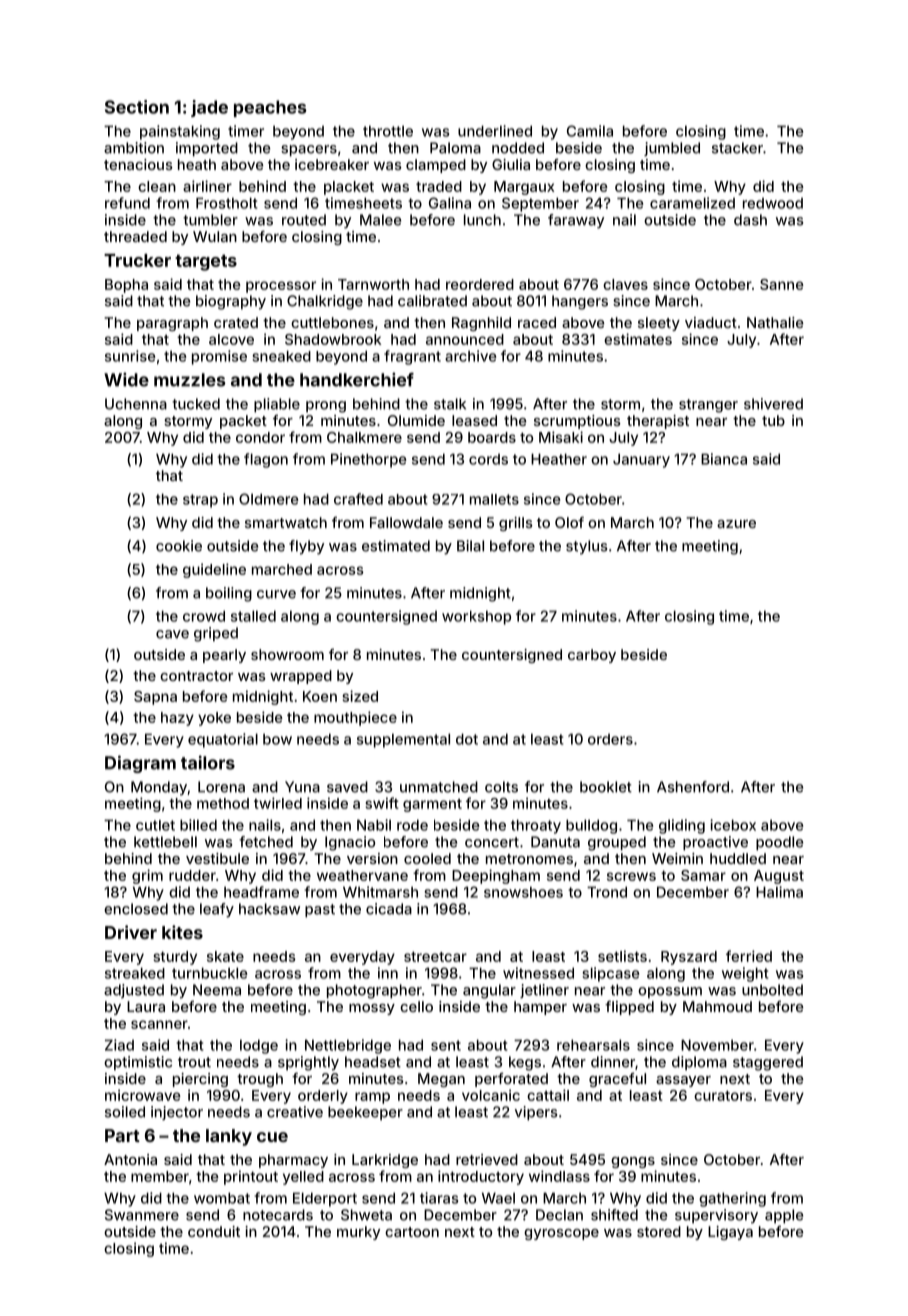 The width and height of the screenshot is (908, 1316). I want to click on smartwatch, so click(286, 522).
